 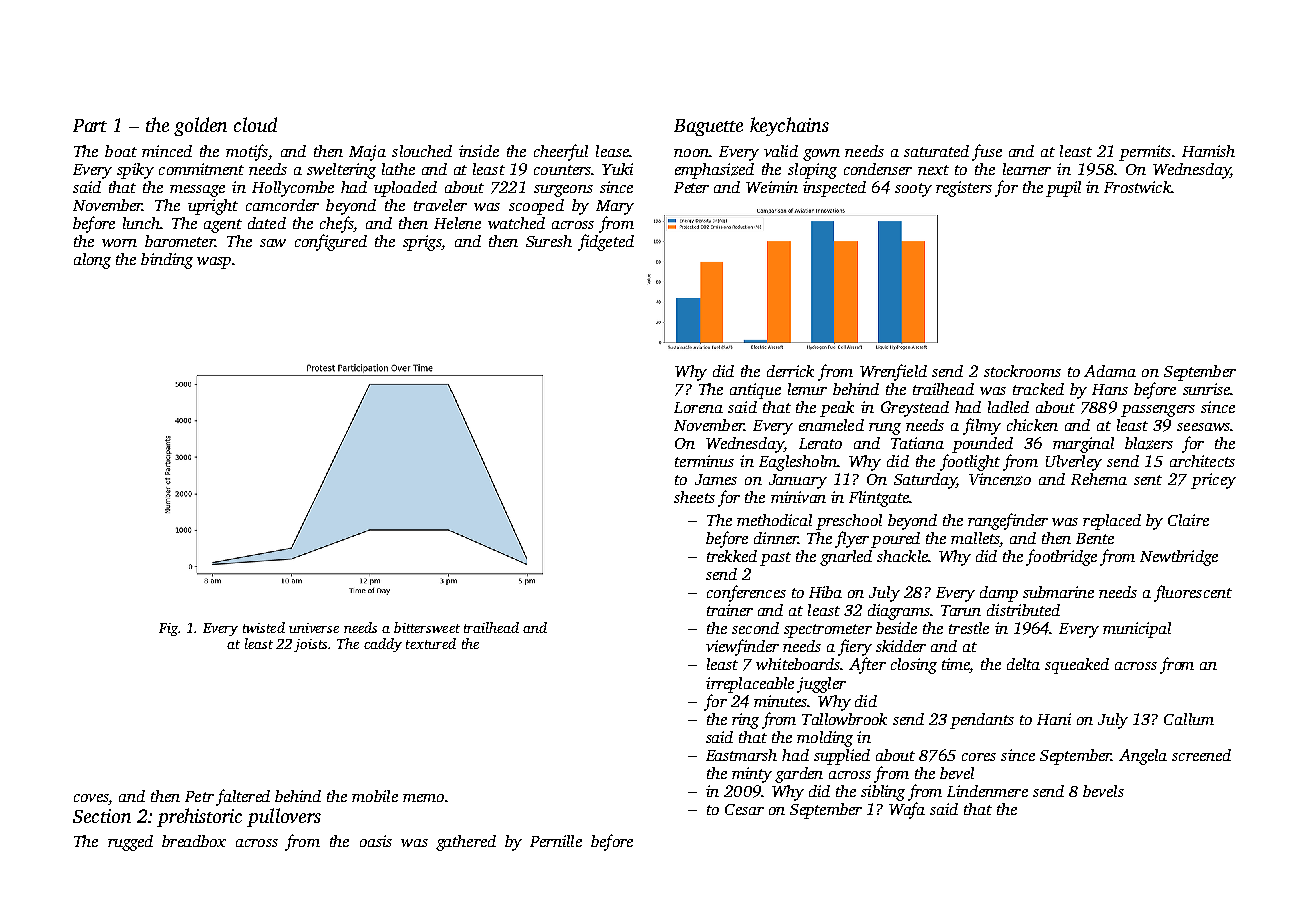 I want to click on commitment, so click(x=201, y=169).
